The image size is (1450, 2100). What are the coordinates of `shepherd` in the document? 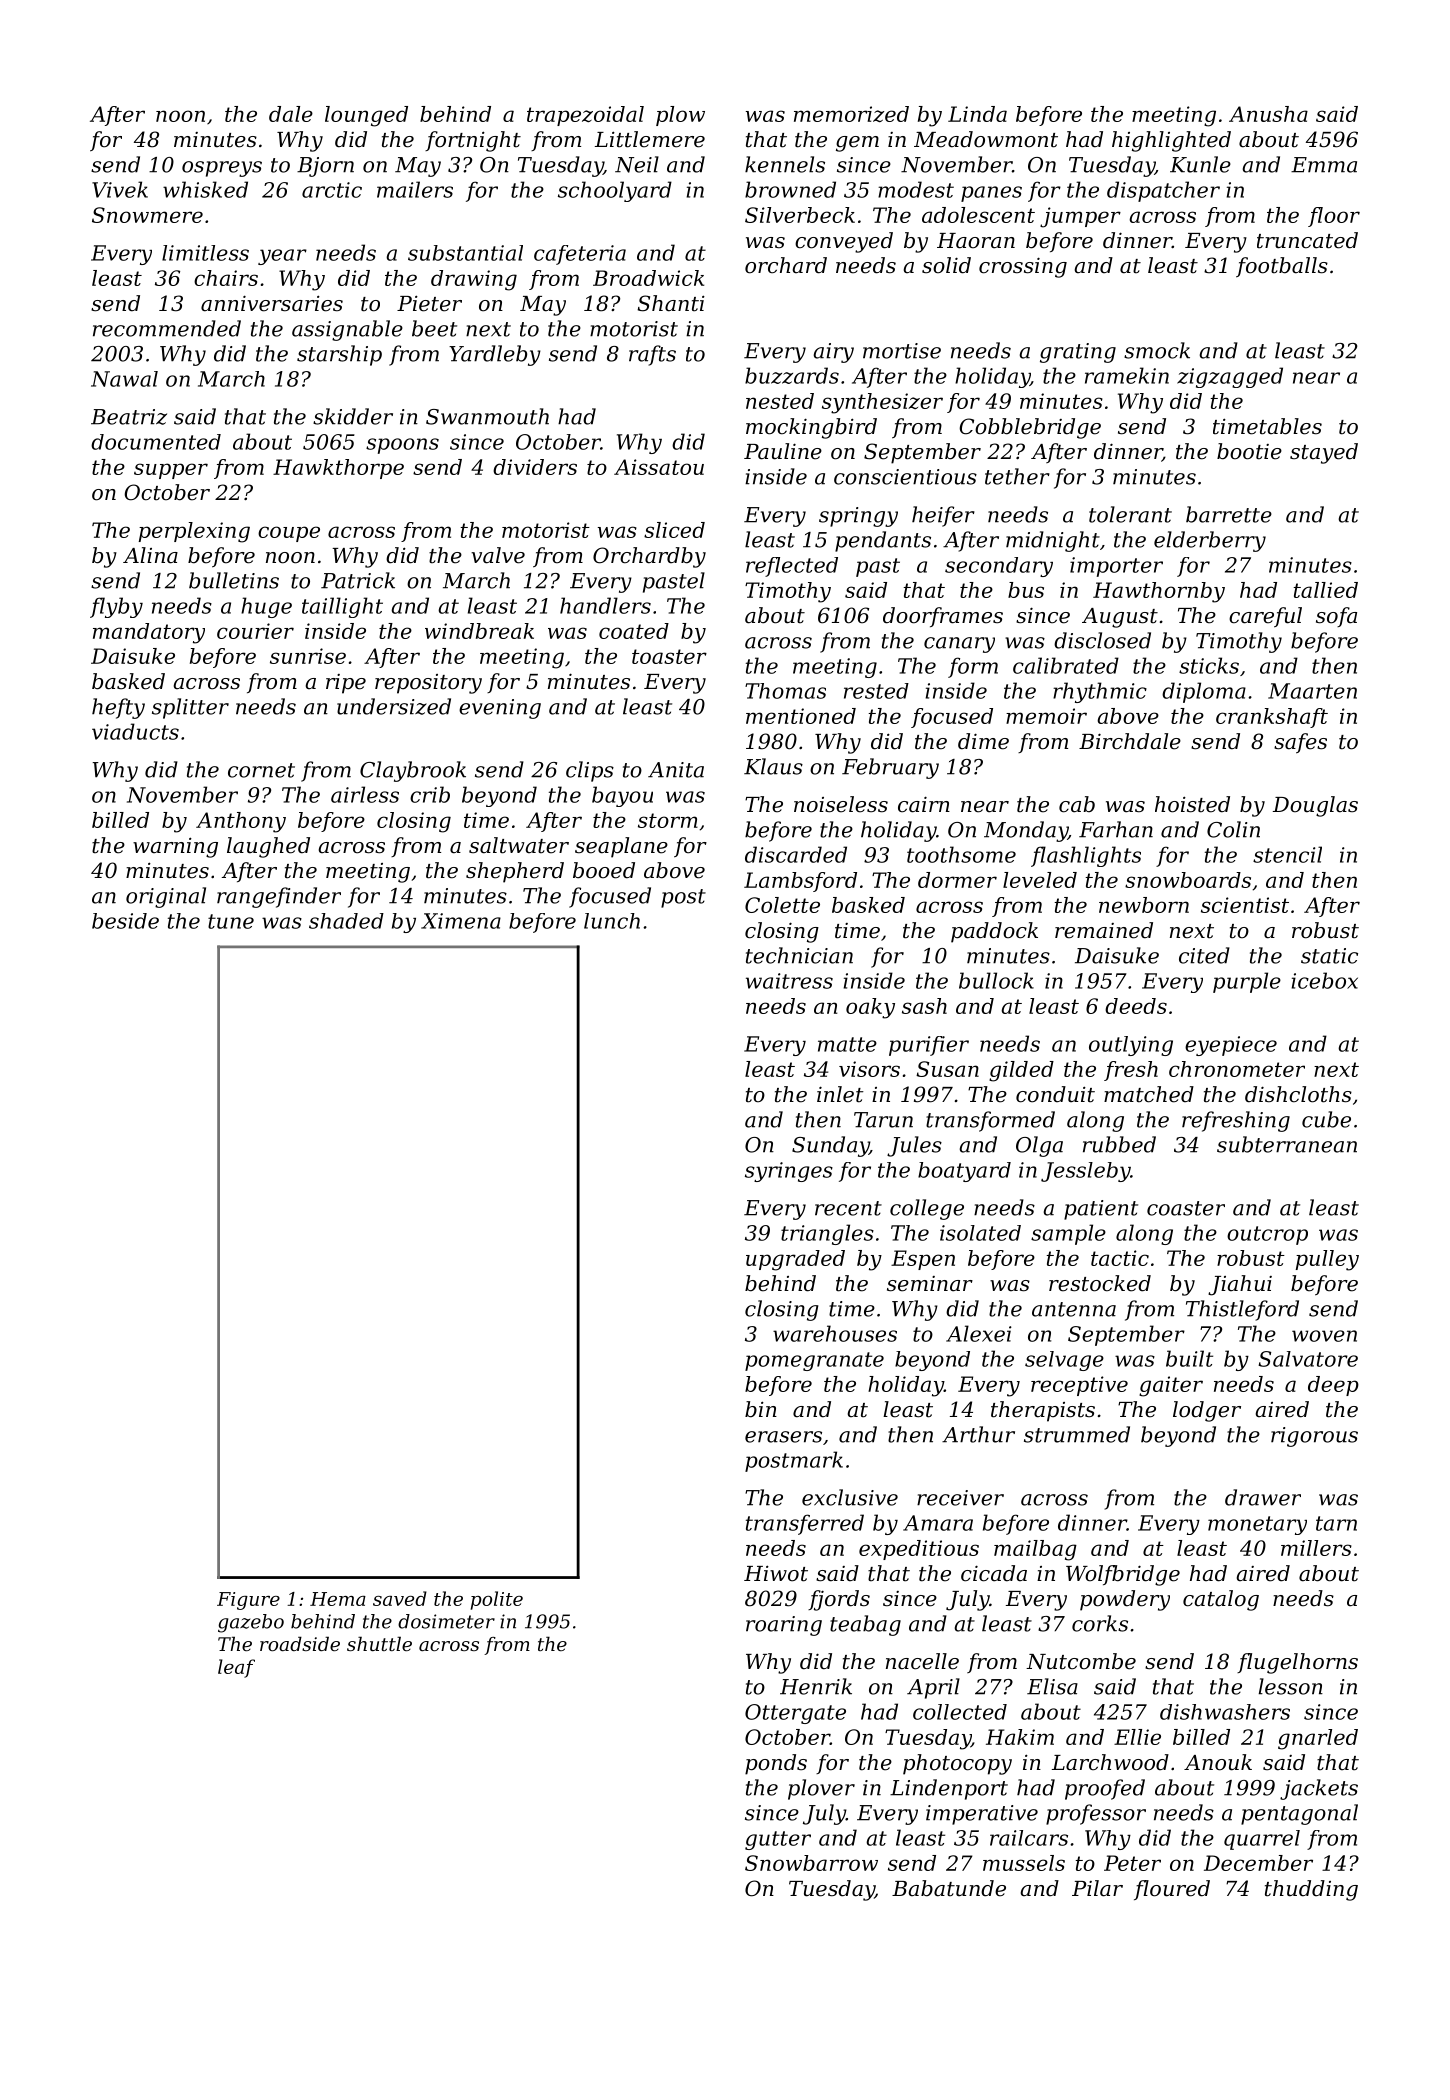 It's located at (515, 872).
